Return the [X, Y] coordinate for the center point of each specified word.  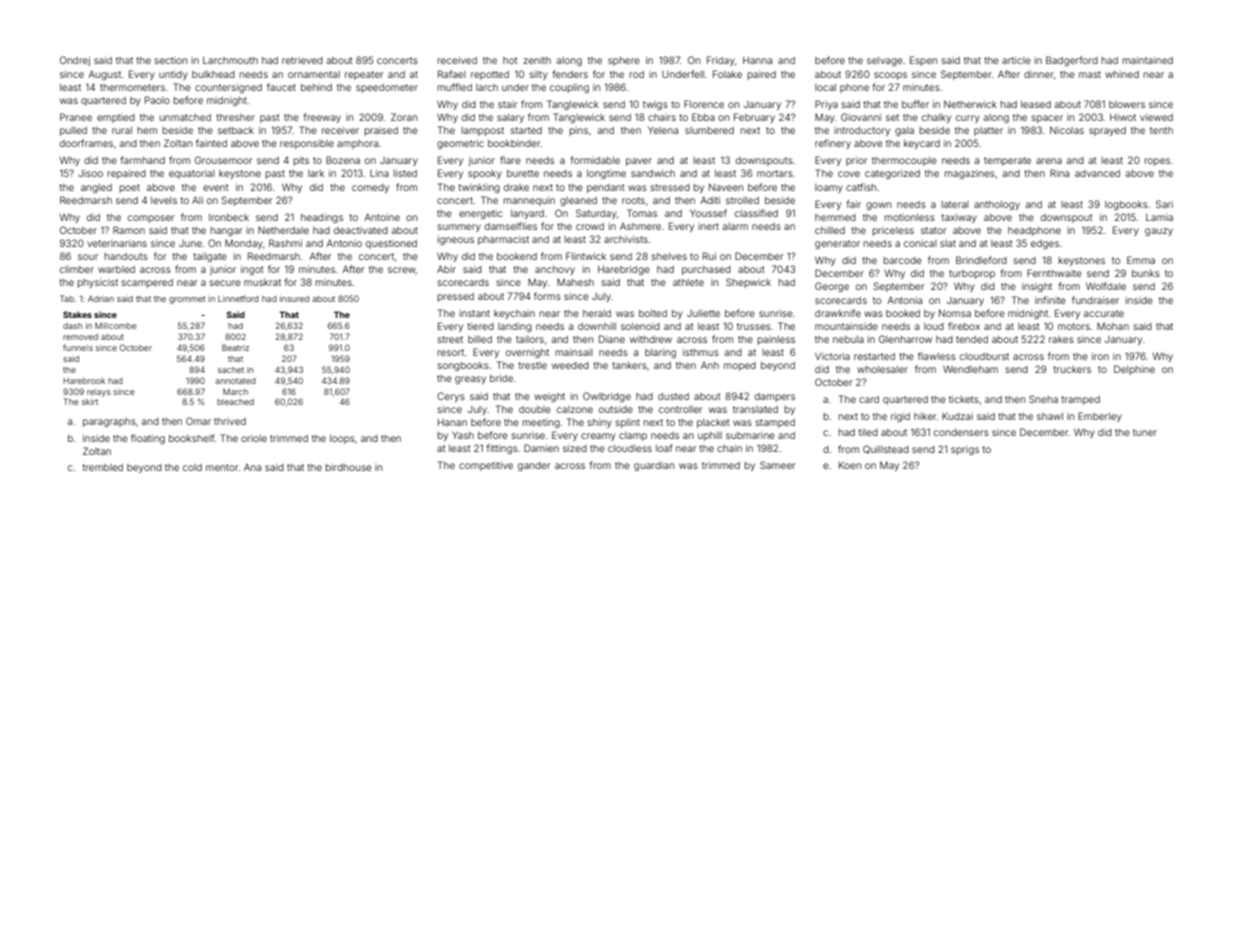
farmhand [142, 160]
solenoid [640, 326]
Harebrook [84, 381]
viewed [1156, 117]
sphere [624, 61]
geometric [460, 144]
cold [192, 467]
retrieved [302, 60]
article [1016, 60]
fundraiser [1095, 300]
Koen [850, 465]
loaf [664, 448]
